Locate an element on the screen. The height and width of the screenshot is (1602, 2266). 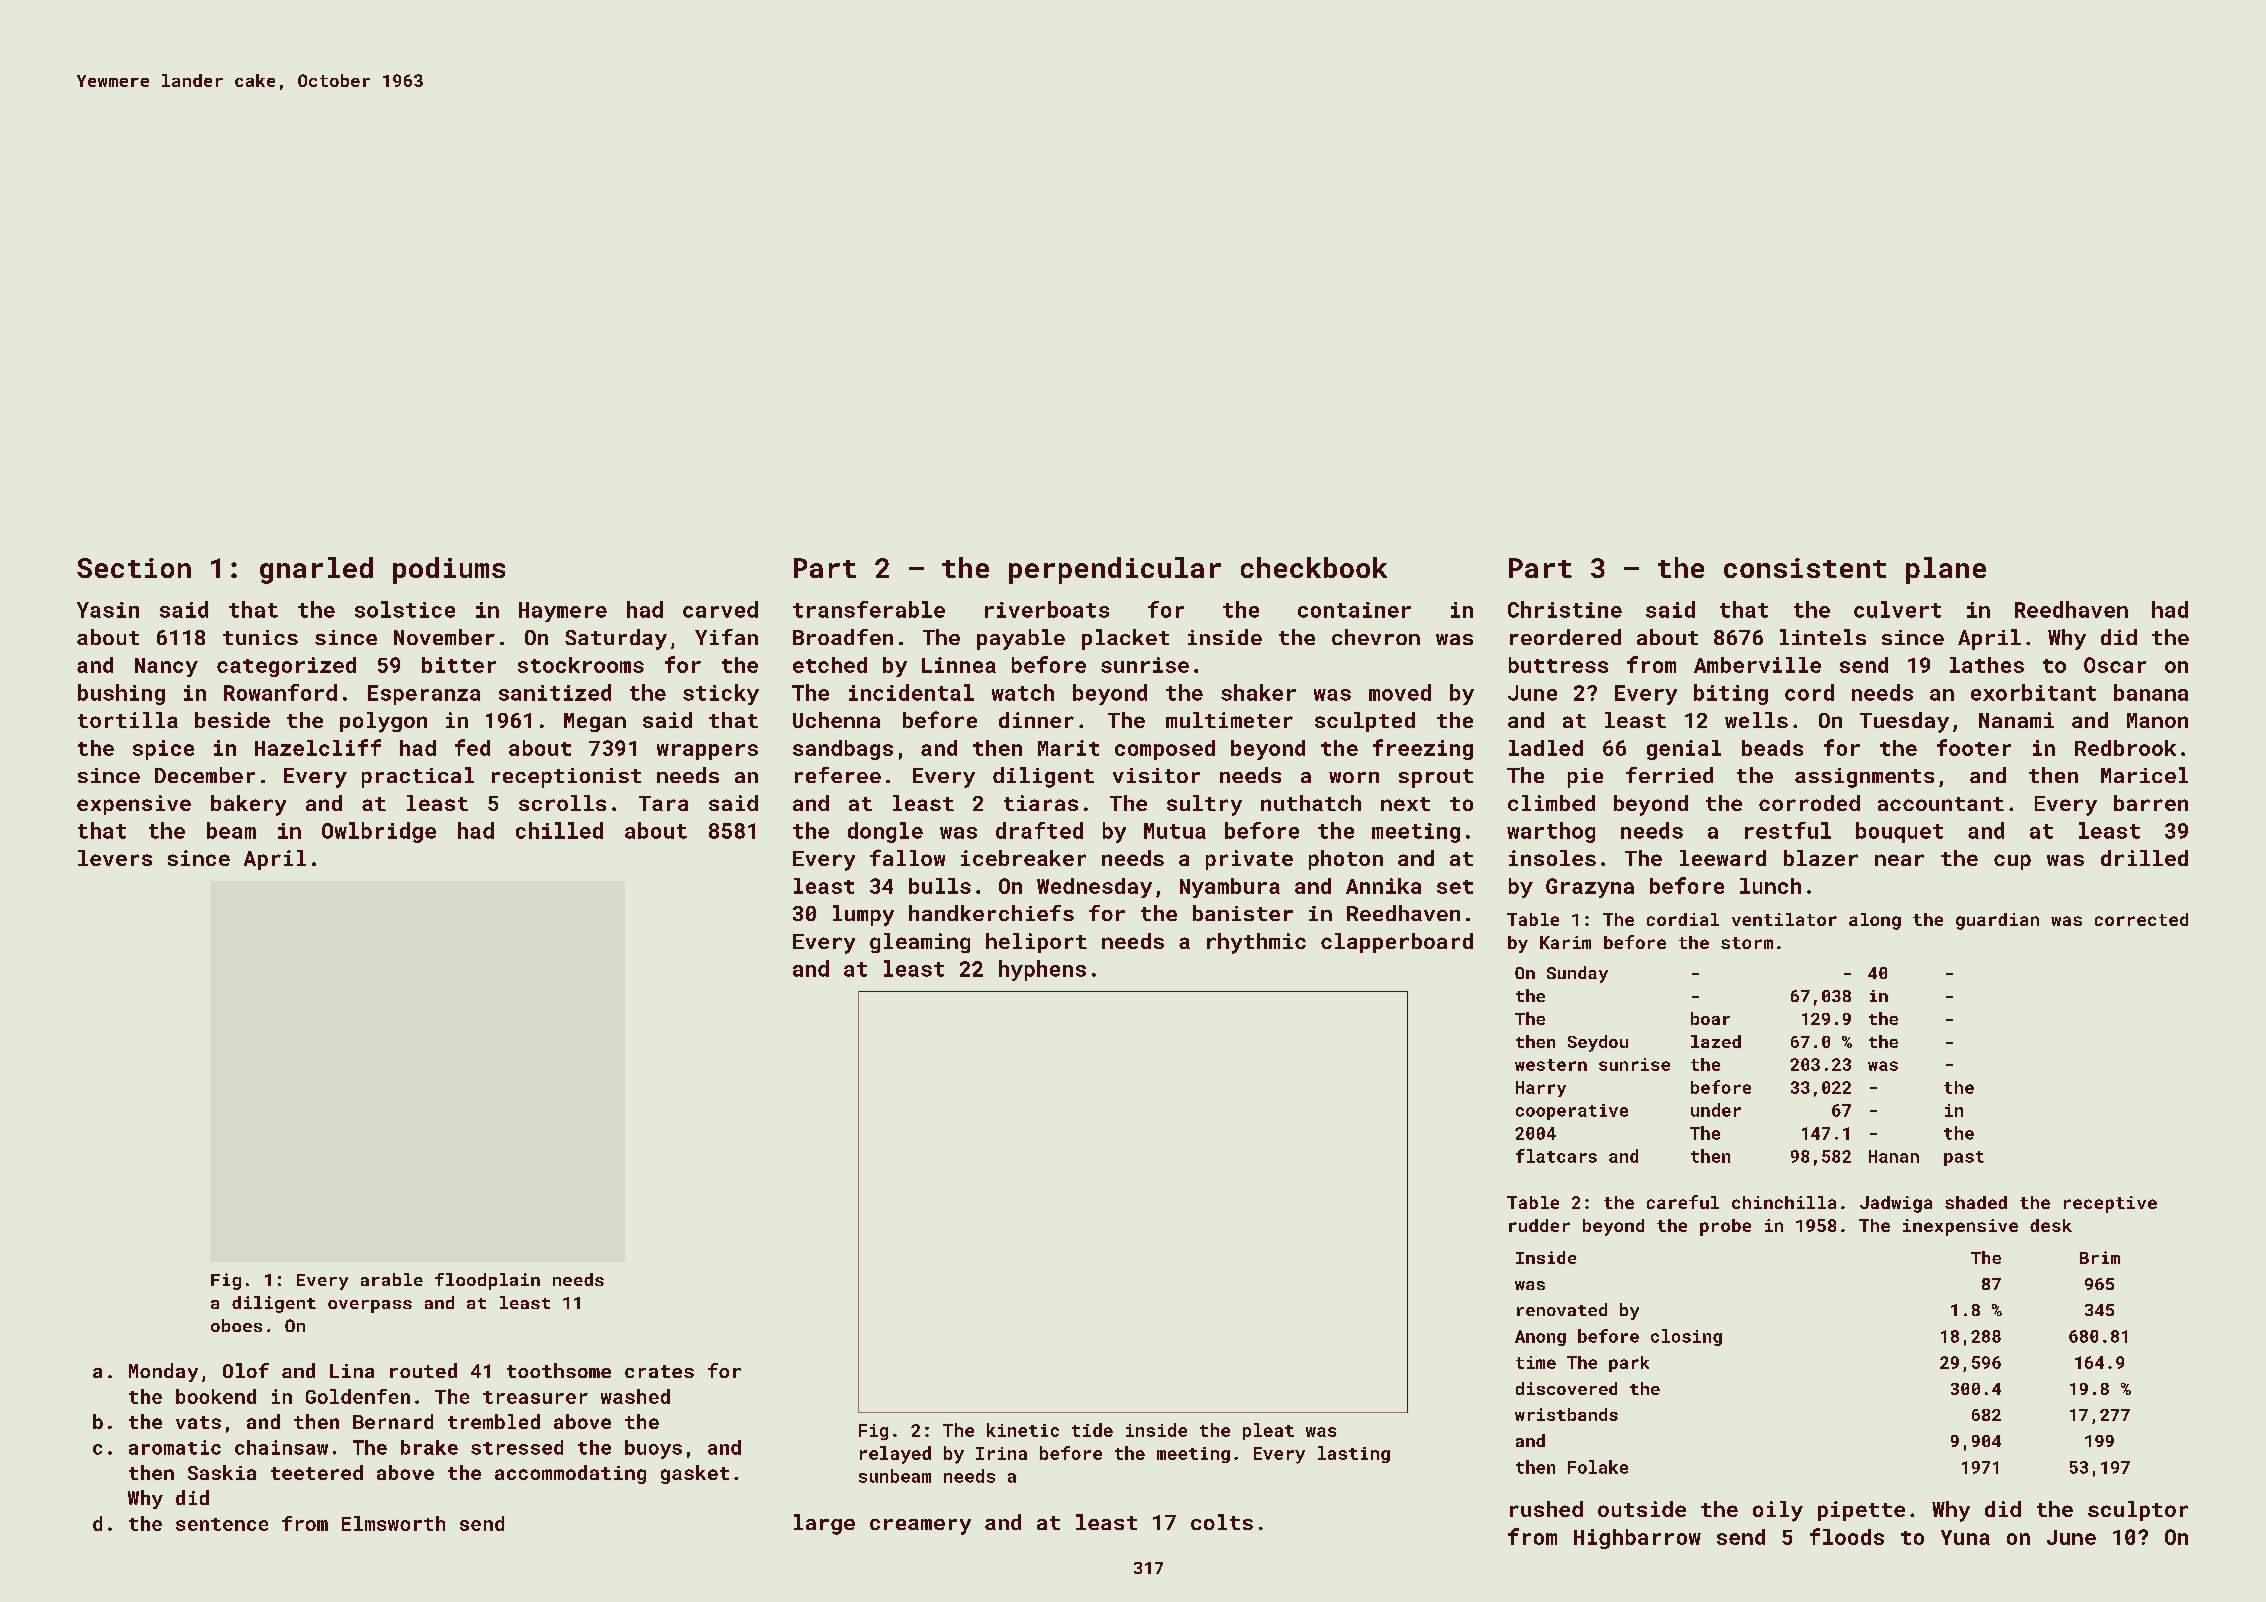
floodplain is located at coordinates (487, 1281).
